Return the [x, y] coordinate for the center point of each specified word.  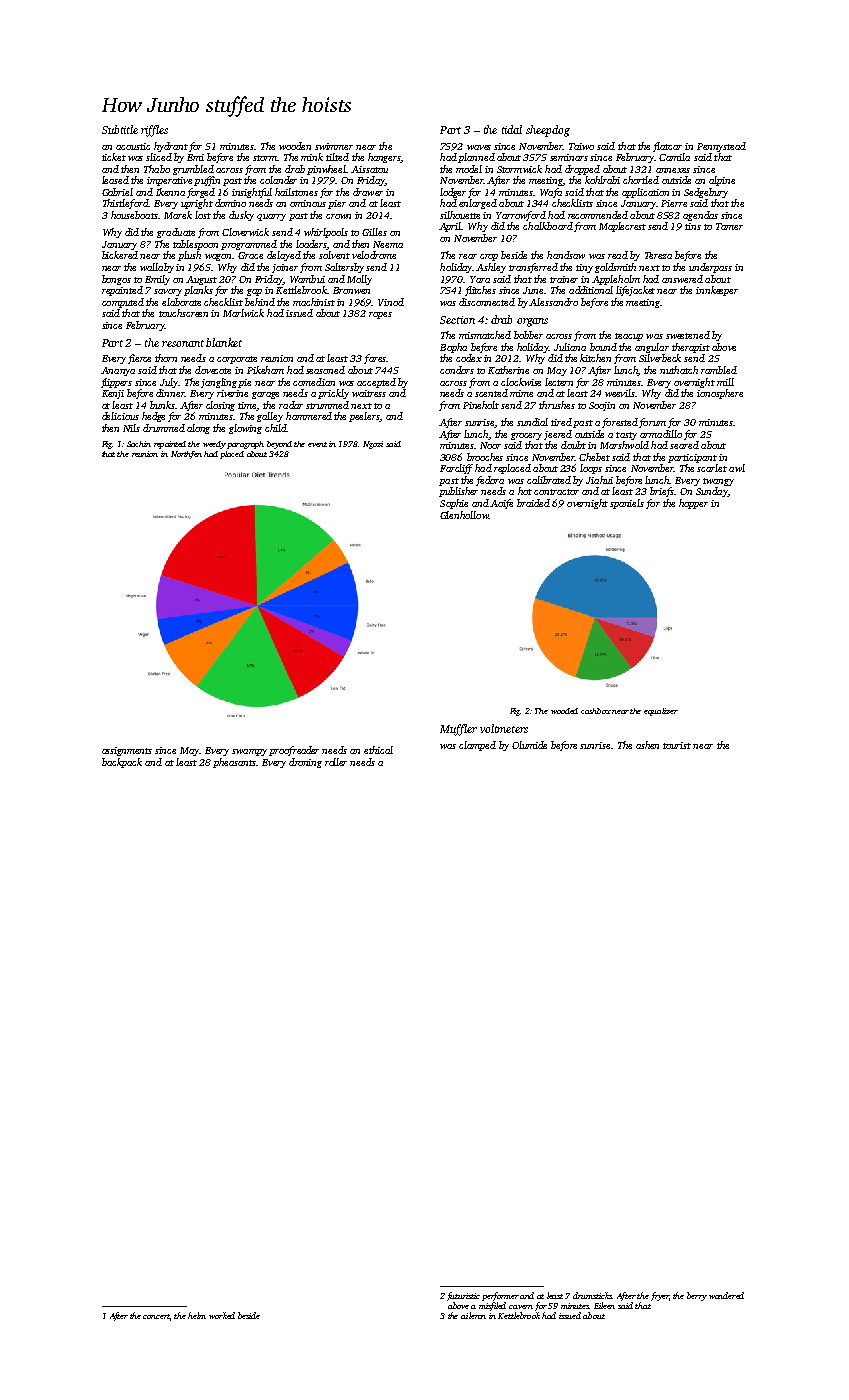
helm [197, 1315]
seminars [569, 157]
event [317, 444]
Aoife [501, 504]
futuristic [463, 1296]
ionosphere [720, 394]
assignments [127, 751]
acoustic [133, 146]
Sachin [139, 444]
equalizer [661, 712]
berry [697, 1296]
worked [222, 1315]
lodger [453, 193]
